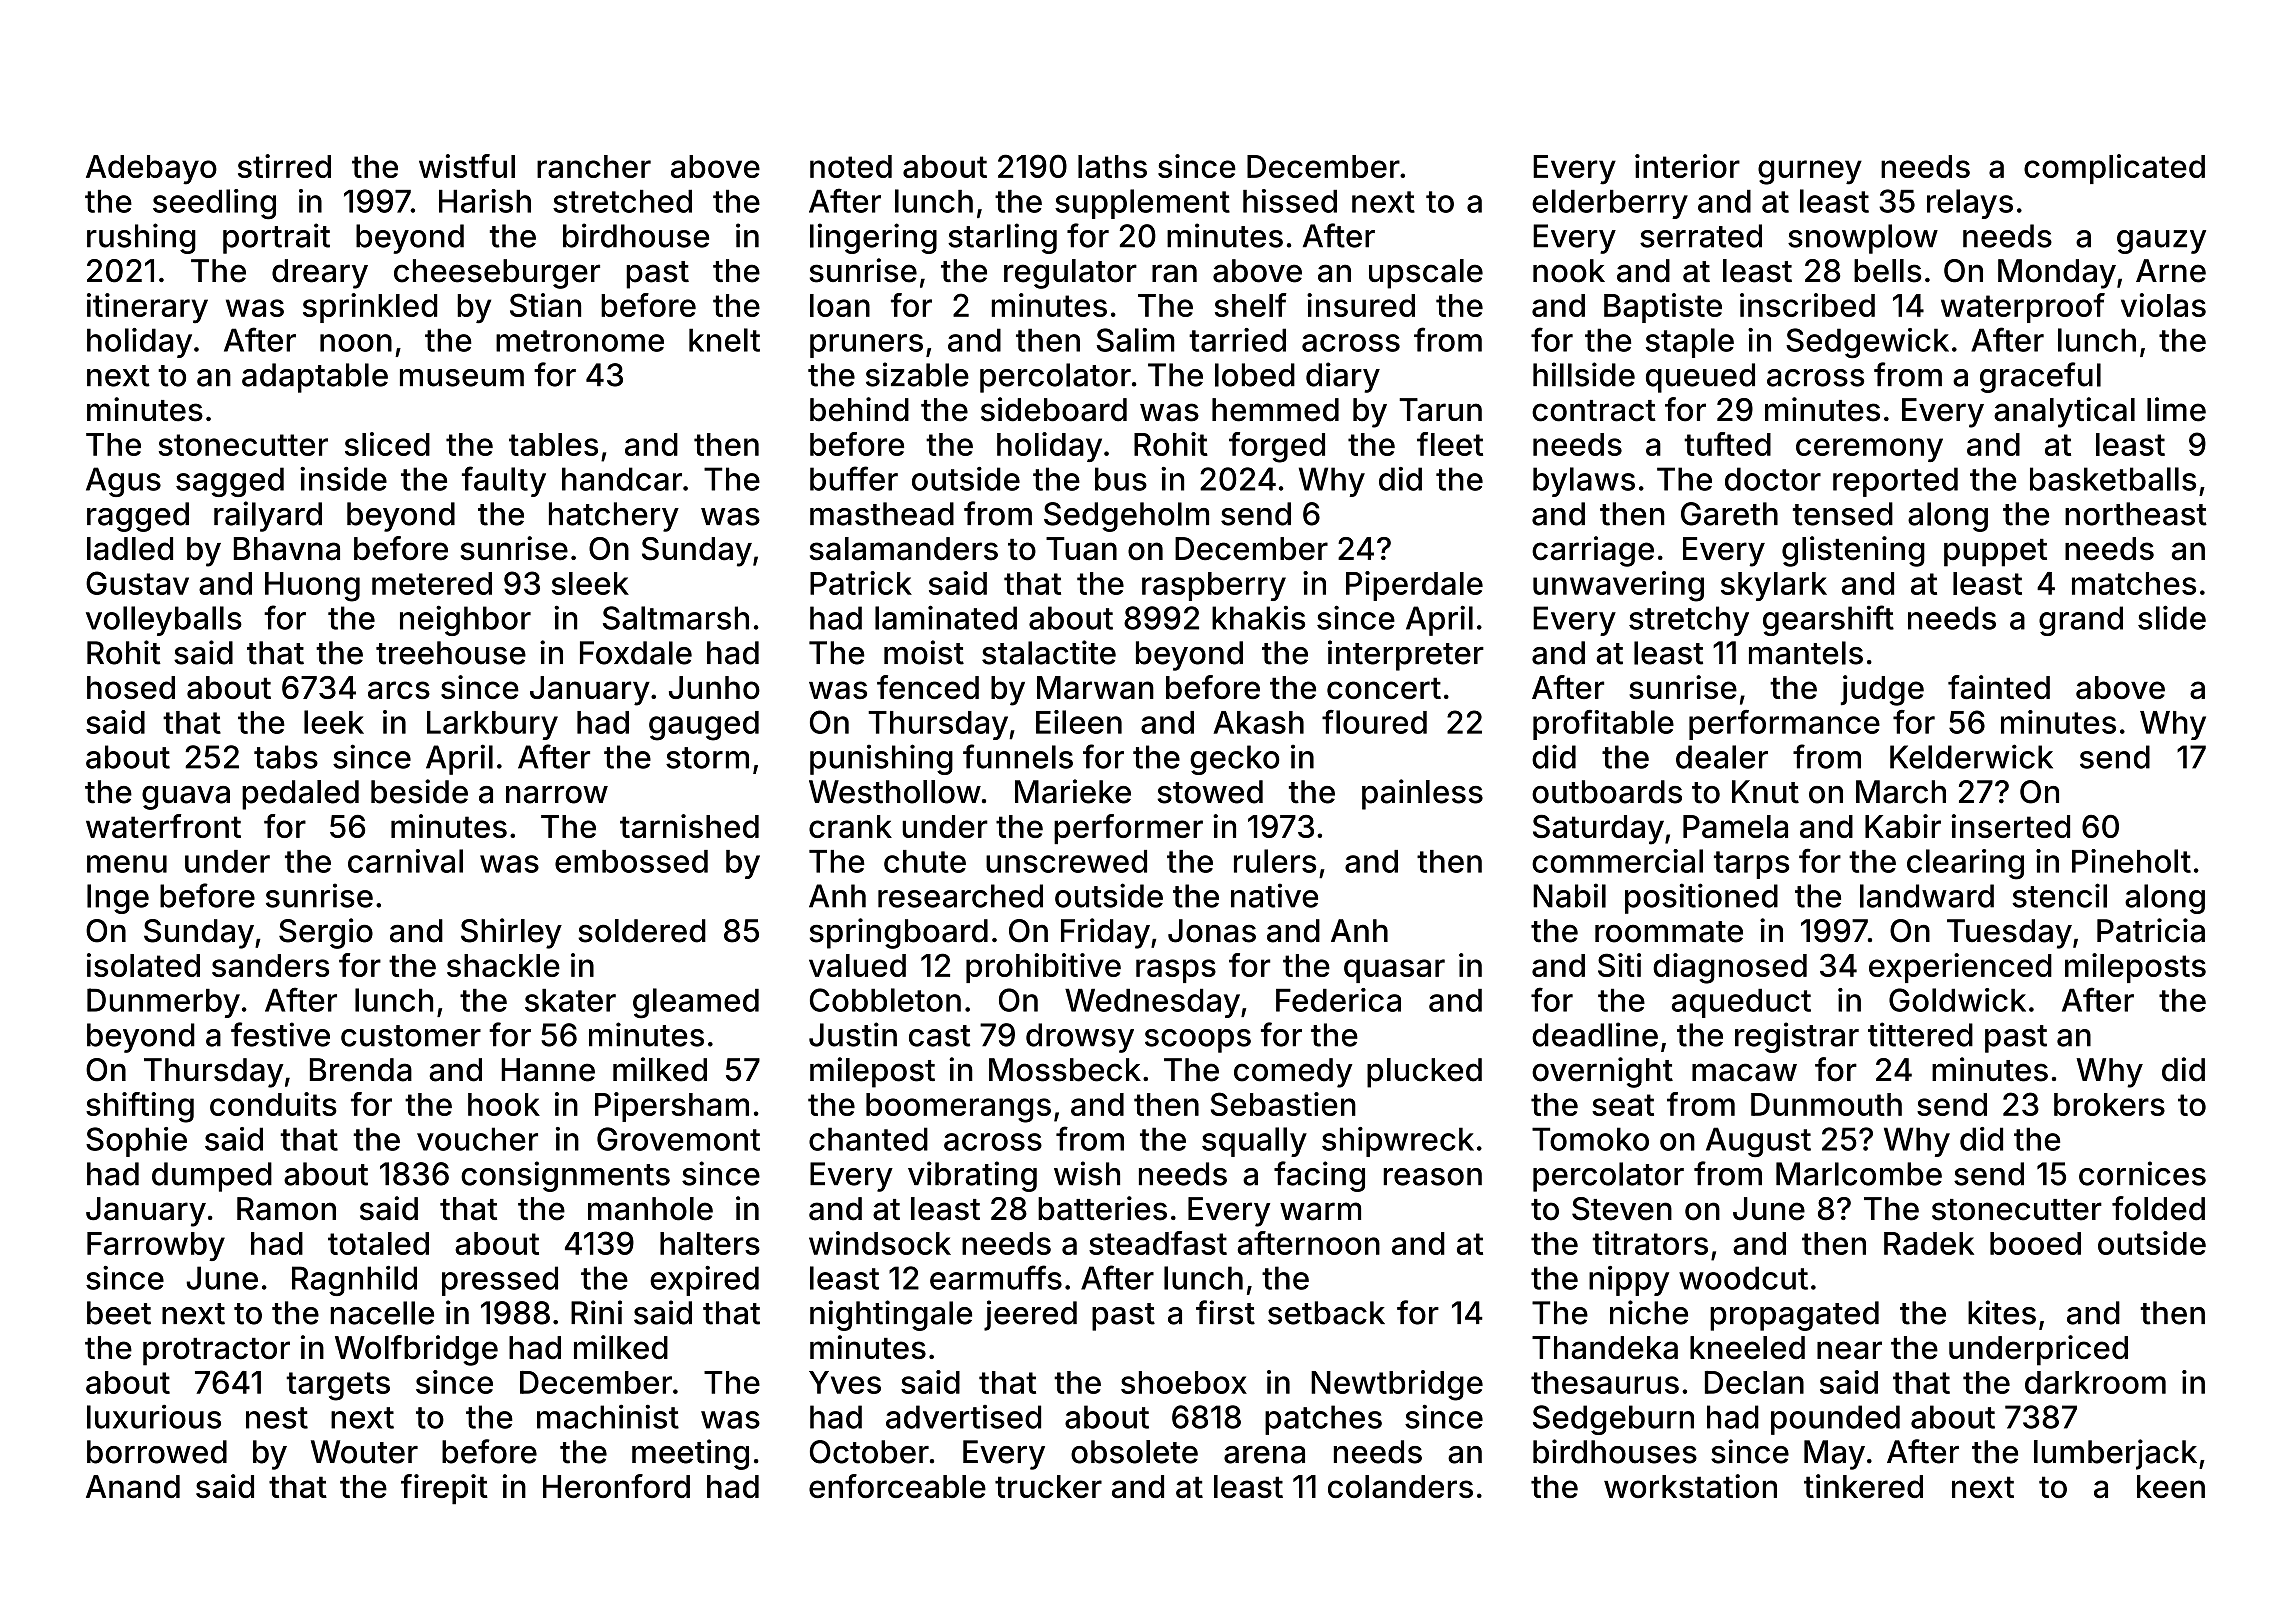  I want to click on masthead, so click(882, 514).
